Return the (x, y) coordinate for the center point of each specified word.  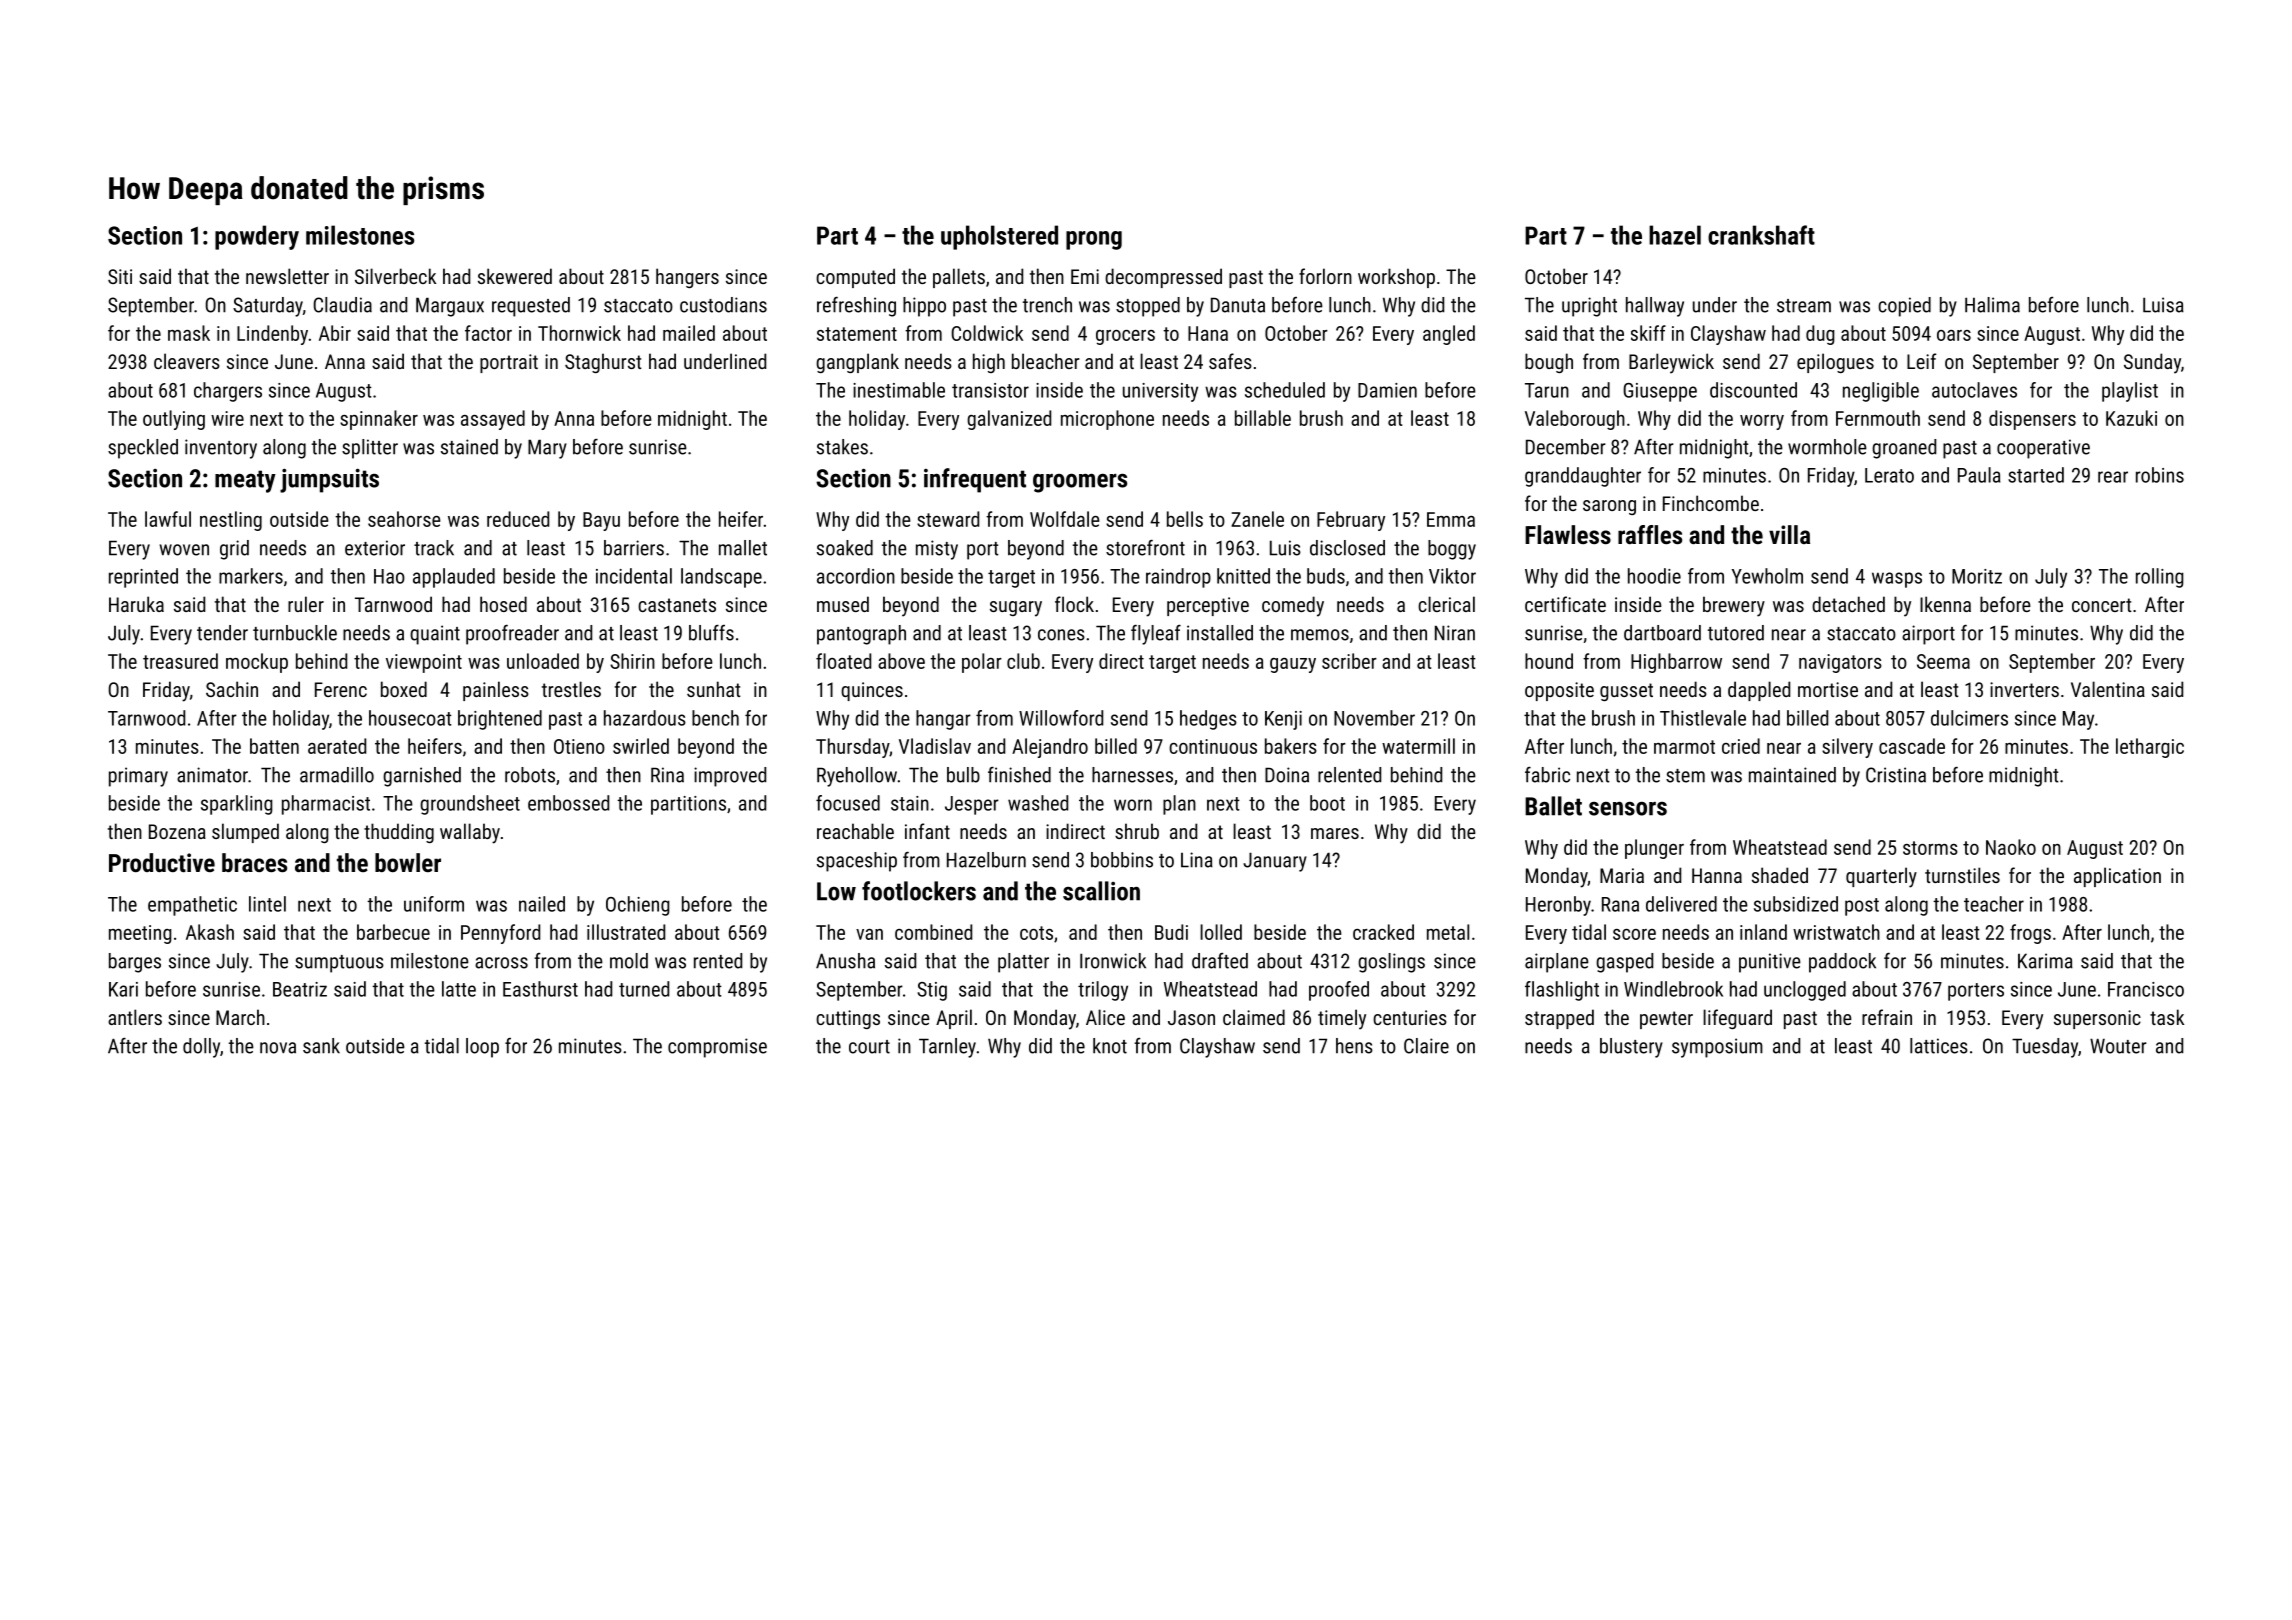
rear (2113, 477)
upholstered (999, 237)
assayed (493, 420)
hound (1549, 661)
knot (1110, 1046)
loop (482, 1048)
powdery (257, 237)
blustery (1631, 1048)
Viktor (1452, 576)
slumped (245, 833)
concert (2102, 605)
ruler (306, 604)
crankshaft (1761, 235)
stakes (842, 447)
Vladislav (935, 746)
